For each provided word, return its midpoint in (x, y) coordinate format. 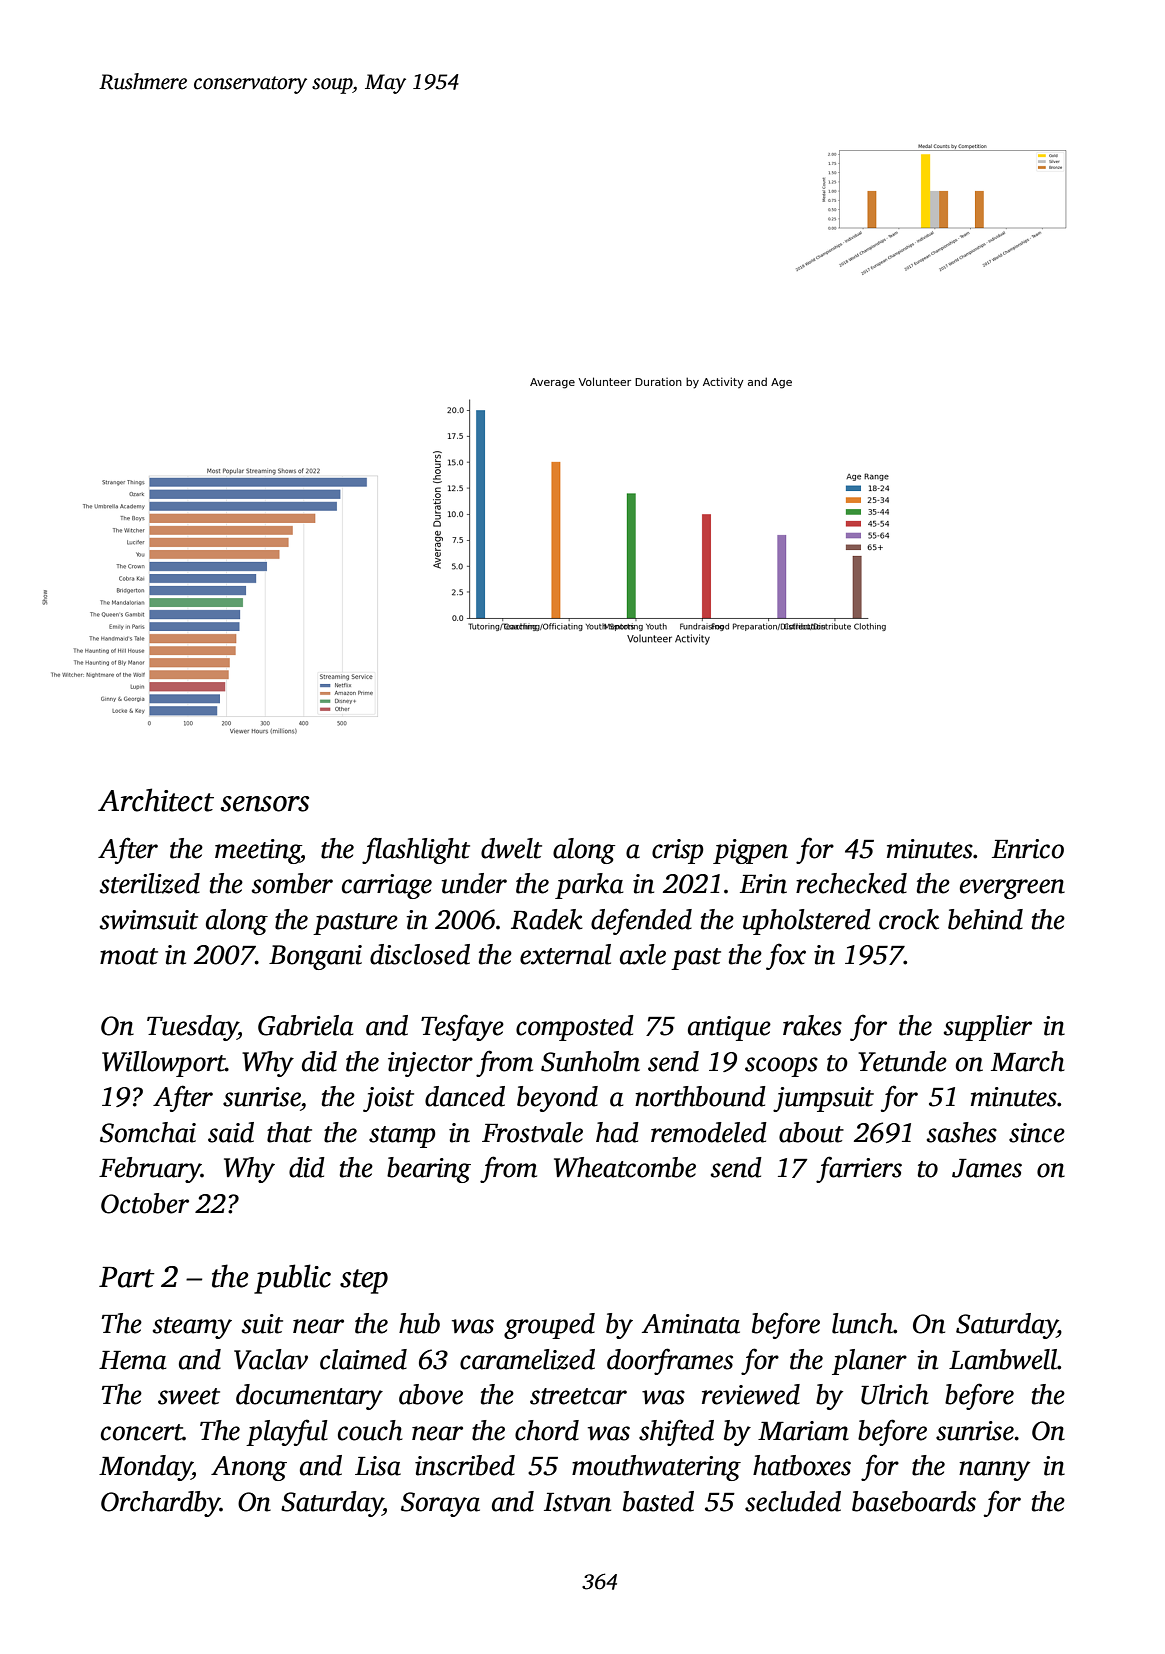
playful (287, 1432)
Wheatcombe (625, 1167)
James (987, 1168)
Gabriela (305, 1025)
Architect (156, 800)
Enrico (1028, 849)
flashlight (416, 850)
